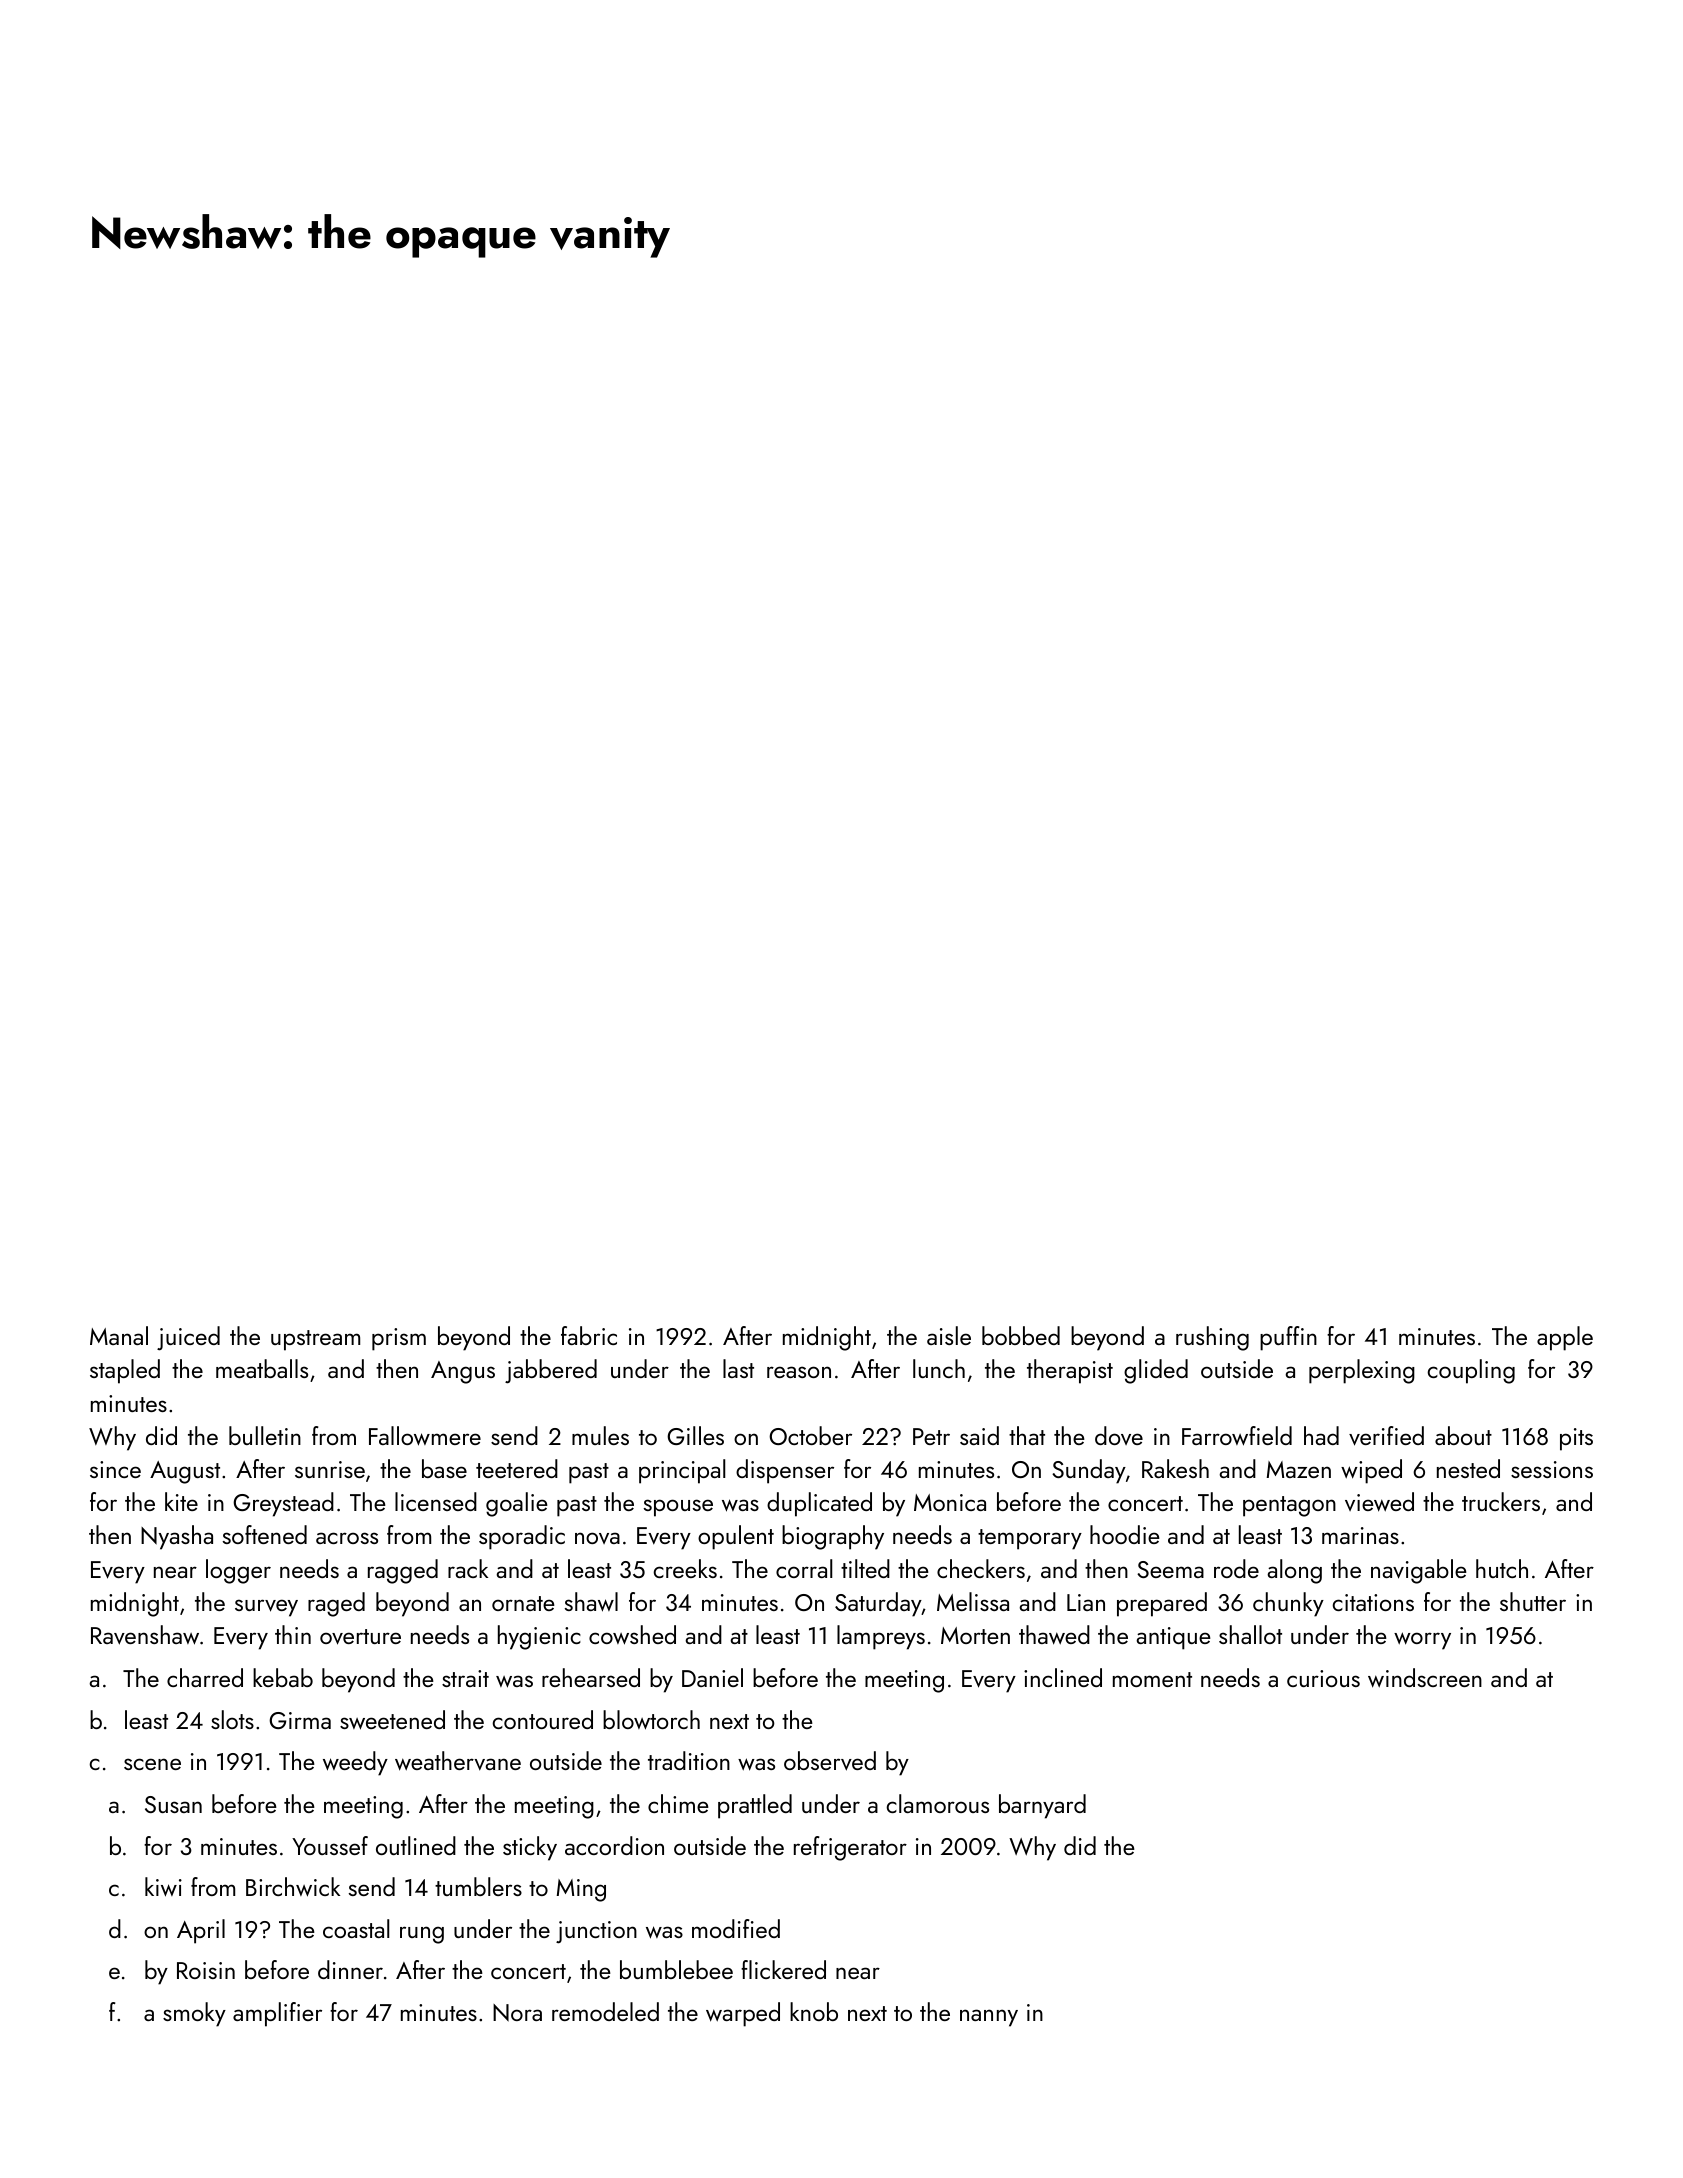 Image resolution: width=1683 pixels, height=2178 pixels. What do you see at coordinates (1419, 1571) in the screenshot?
I see `navigable` at bounding box center [1419, 1571].
